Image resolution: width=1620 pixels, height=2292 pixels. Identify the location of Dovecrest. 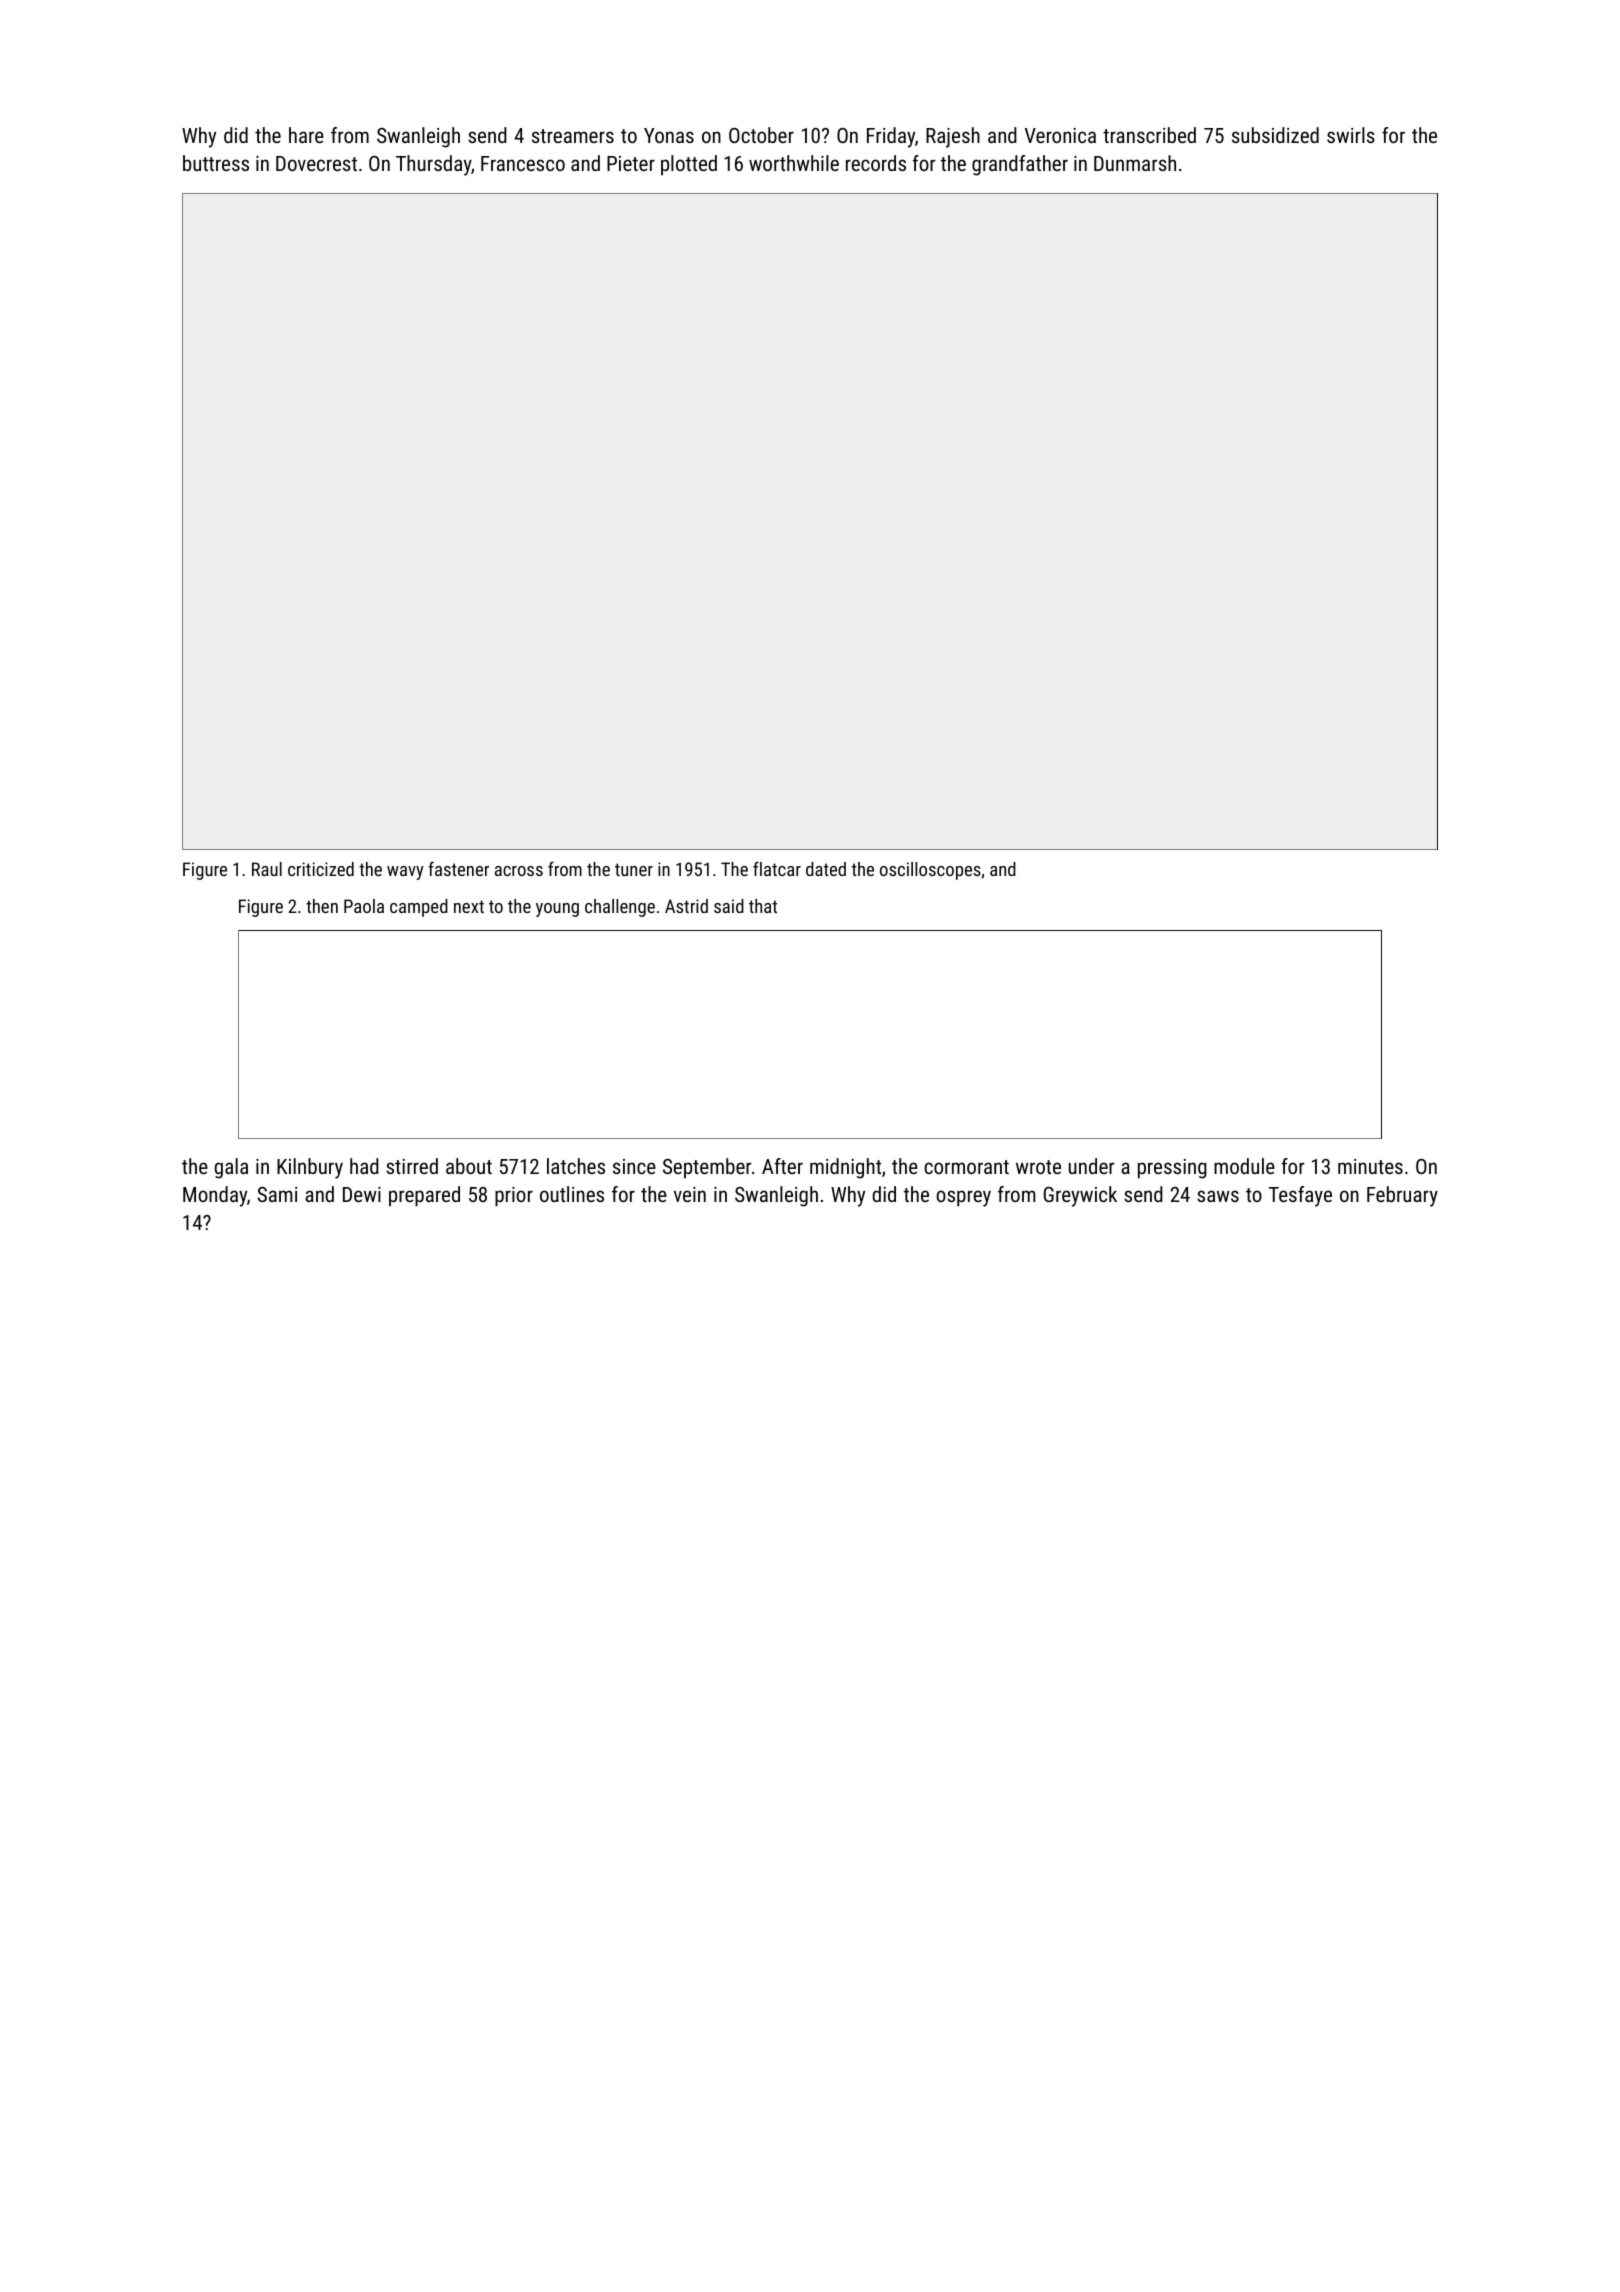
(316, 163).
